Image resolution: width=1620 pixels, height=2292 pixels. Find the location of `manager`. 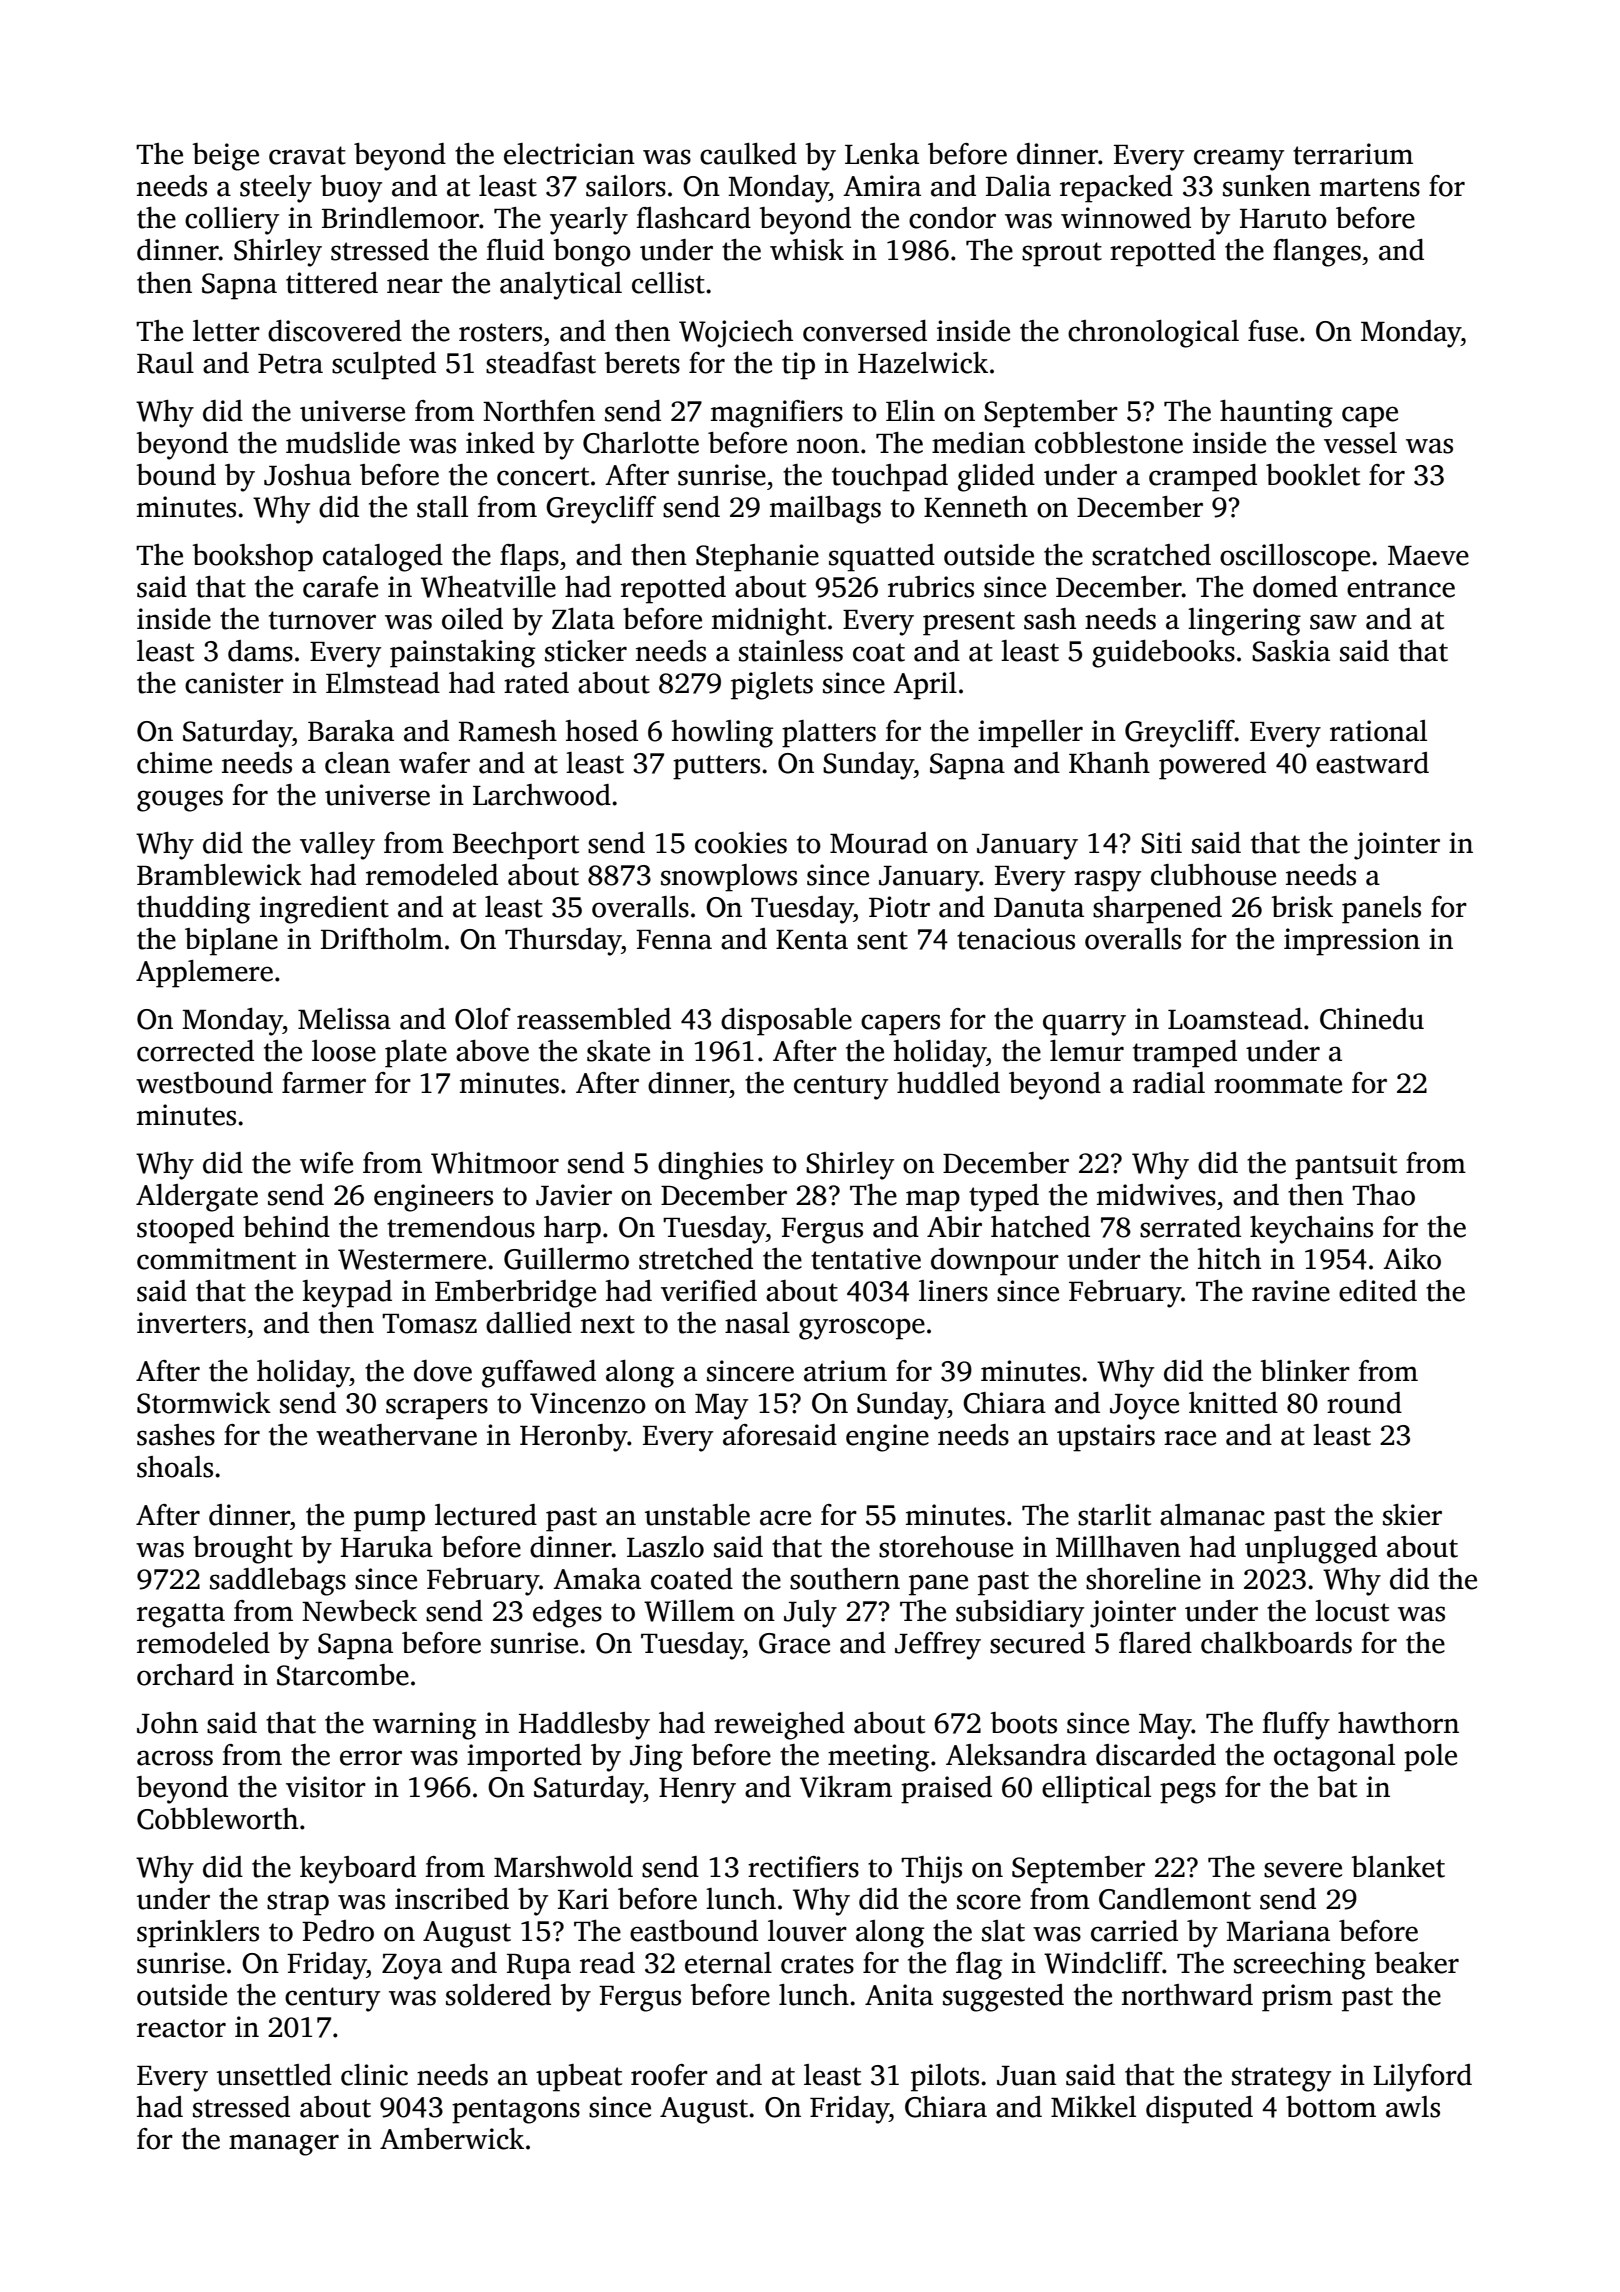

manager is located at coordinates (284, 2145).
